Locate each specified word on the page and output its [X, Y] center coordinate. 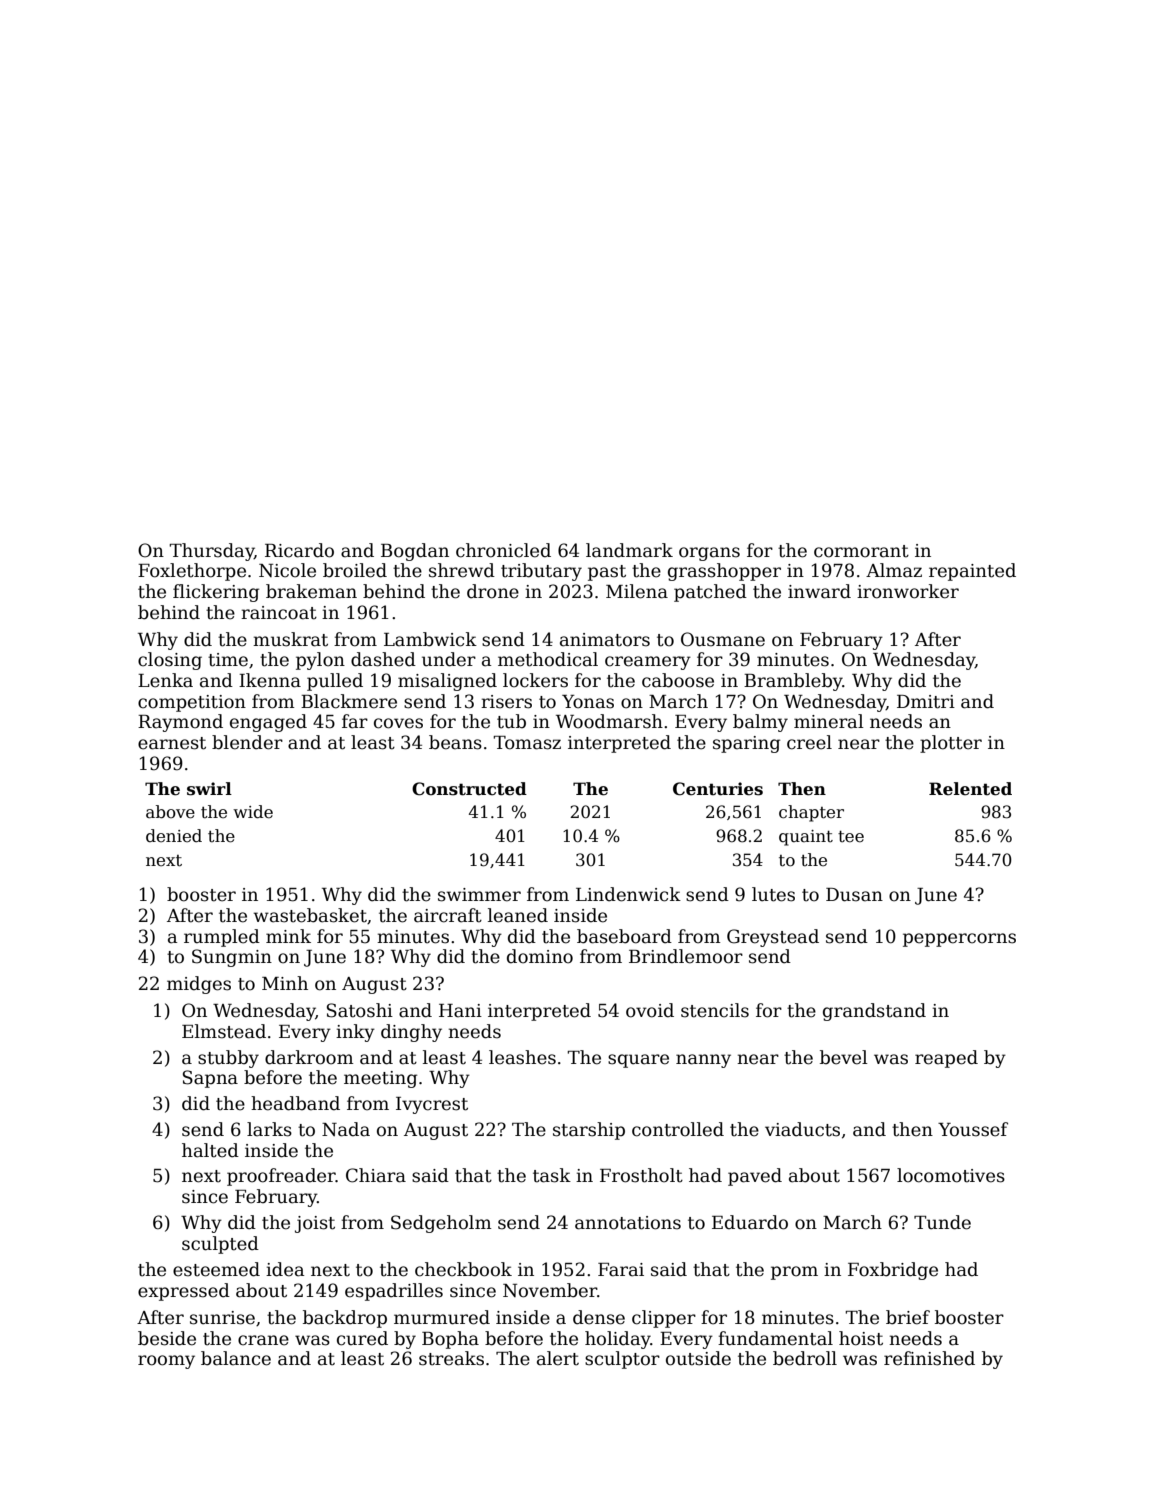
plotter [951, 744]
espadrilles [394, 1292]
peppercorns [959, 940]
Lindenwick [628, 894]
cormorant [861, 551]
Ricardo [299, 550]
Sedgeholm [441, 1224]
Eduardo [750, 1222]
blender [247, 742]
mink [288, 936]
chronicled [503, 550]
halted [210, 1150]
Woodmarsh [609, 721]
